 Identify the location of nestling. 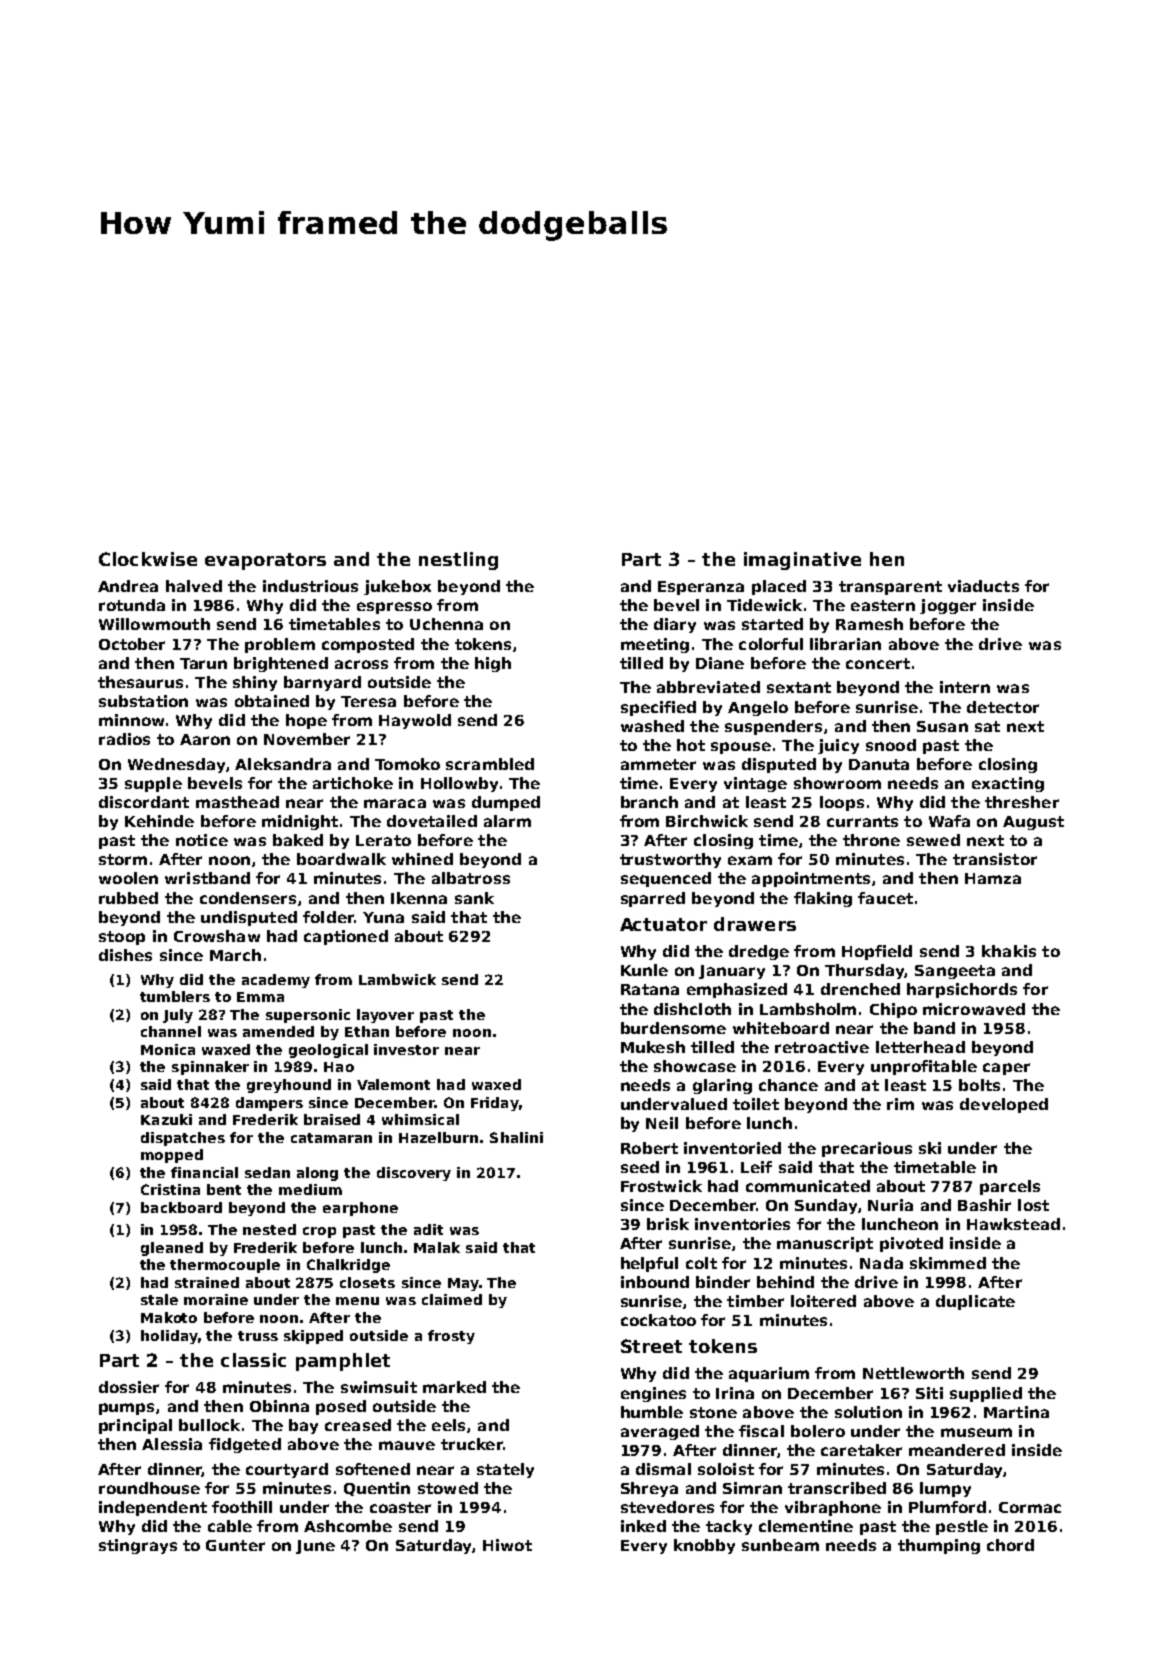
(458, 561).
